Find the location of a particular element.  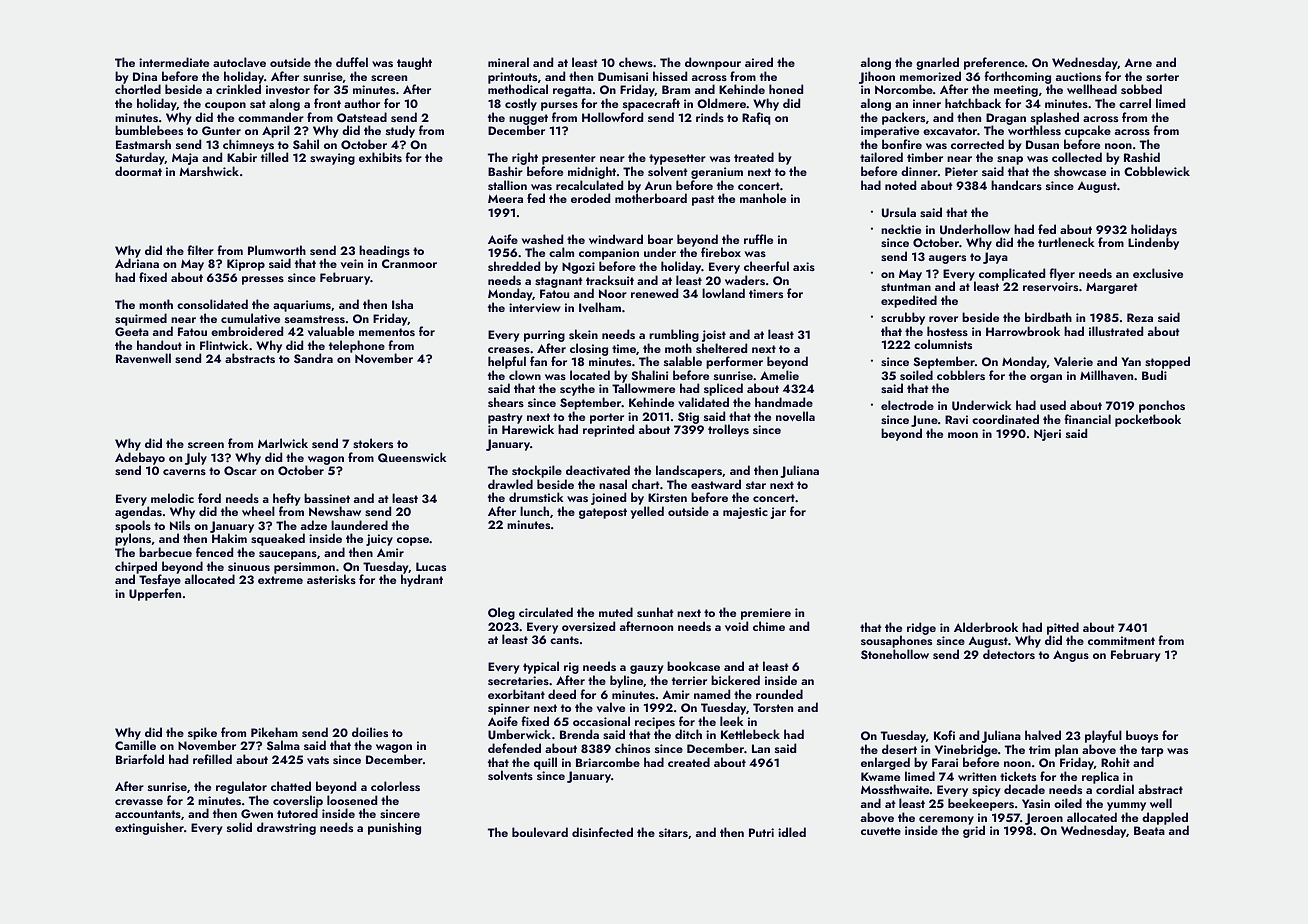

electrode is located at coordinates (907, 405).
